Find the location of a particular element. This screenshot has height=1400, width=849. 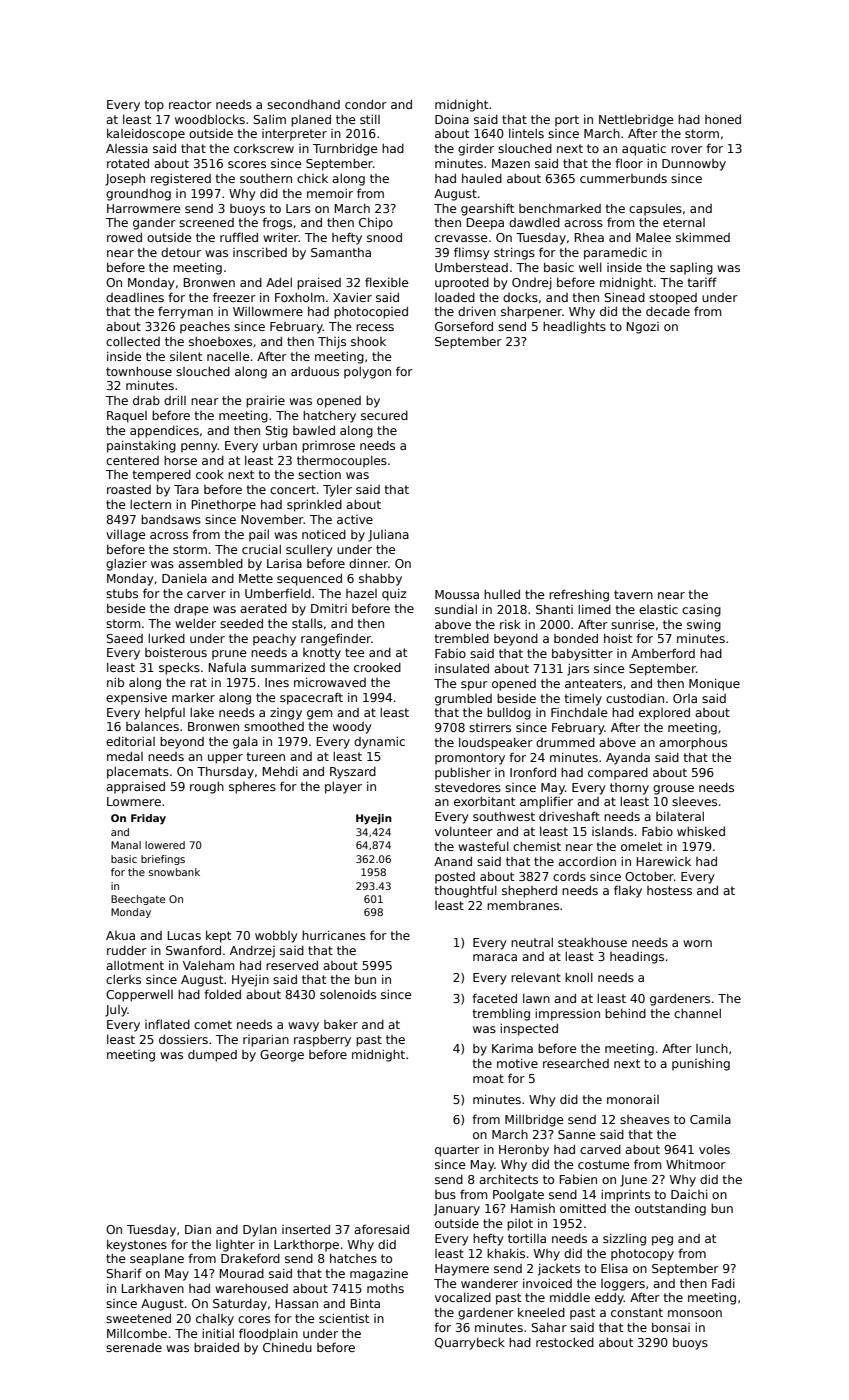

Dylan is located at coordinates (260, 1231).
